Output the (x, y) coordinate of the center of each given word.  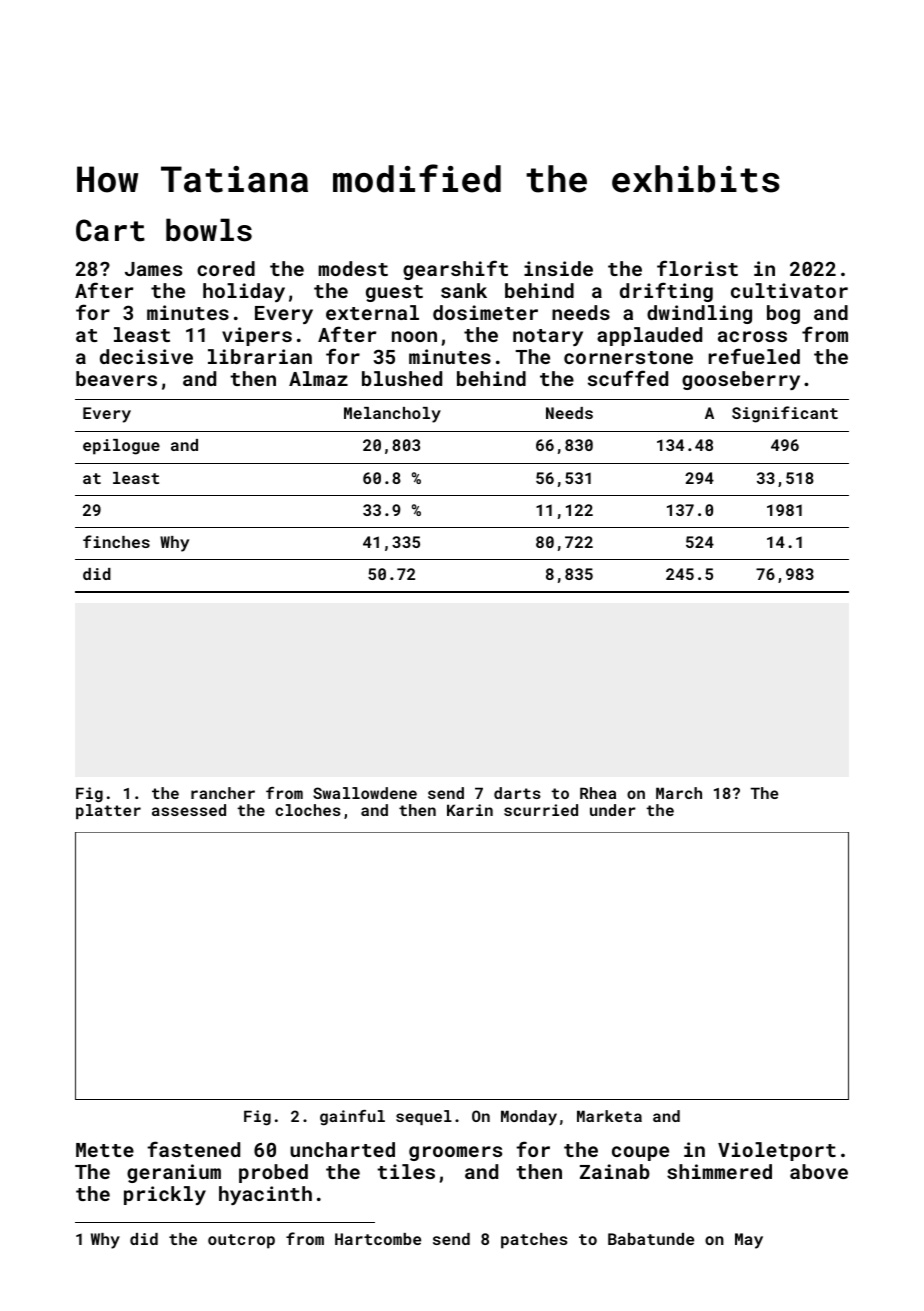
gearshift (455, 270)
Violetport (777, 1151)
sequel (424, 1117)
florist (697, 268)
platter (108, 811)
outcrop (241, 1241)
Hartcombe (378, 1239)
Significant (785, 414)
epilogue (121, 447)
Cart (110, 230)
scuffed (628, 378)
